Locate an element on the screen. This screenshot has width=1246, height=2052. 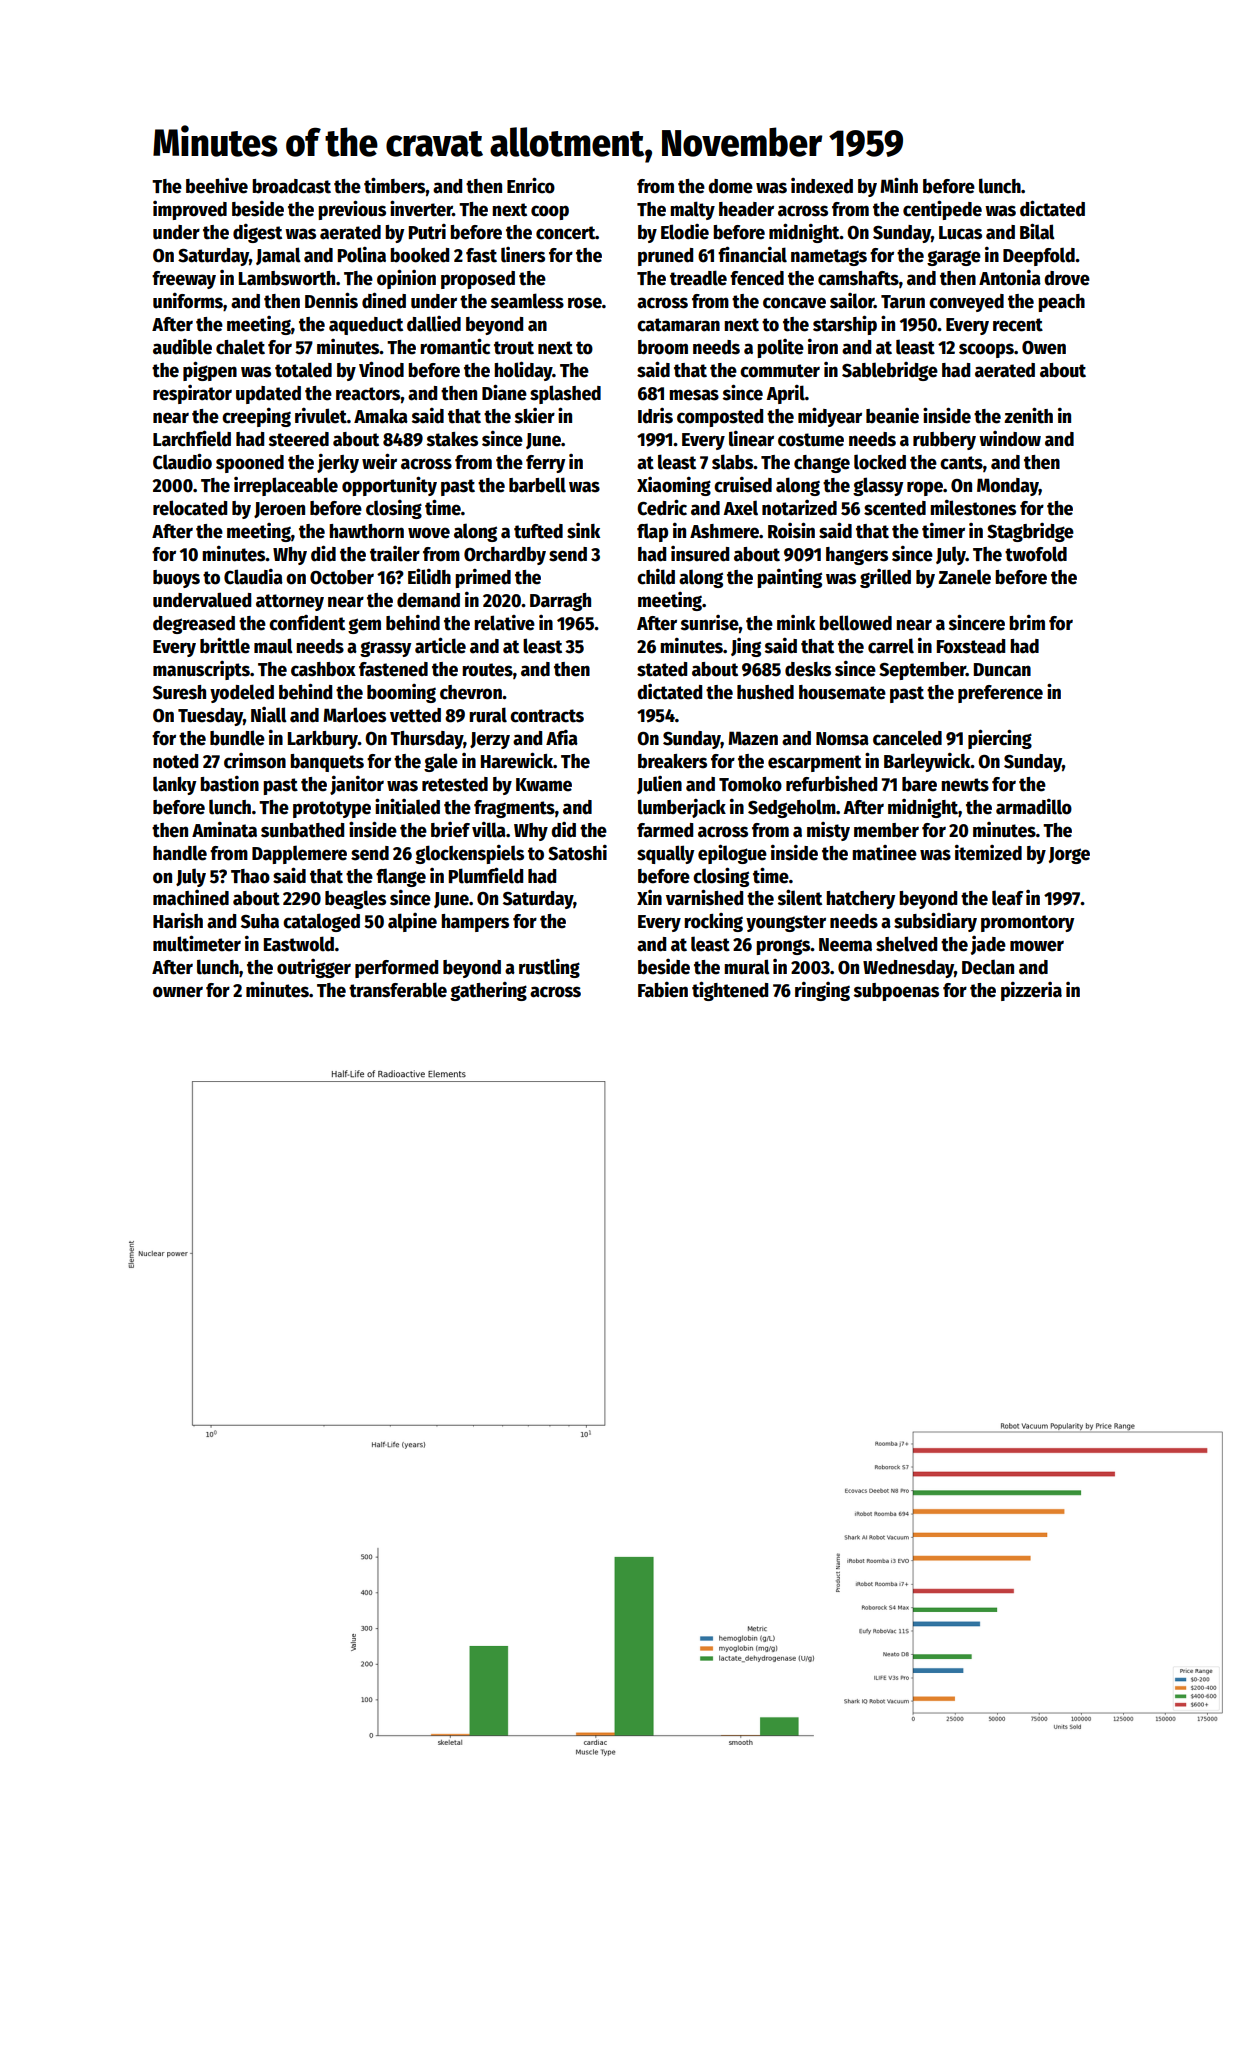
gem is located at coordinates (364, 626).
